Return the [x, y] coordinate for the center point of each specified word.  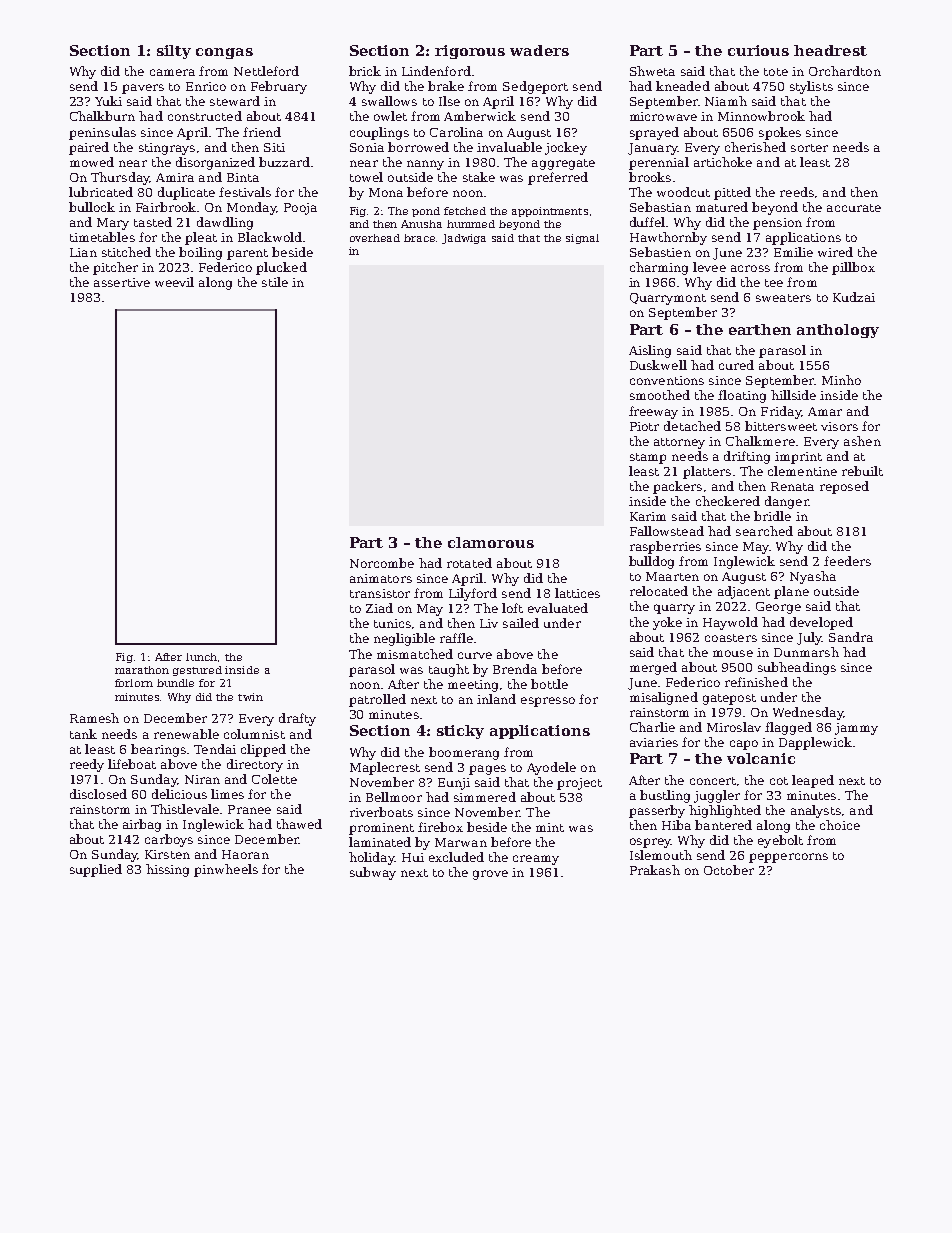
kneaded [683, 86]
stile [275, 282]
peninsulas [102, 133]
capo [744, 745]
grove [490, 875]
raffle [456, 638]
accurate [854, 208]
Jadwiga [464, 239]
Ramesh [94, 718]
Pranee [249, 809]
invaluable [509, 147]
